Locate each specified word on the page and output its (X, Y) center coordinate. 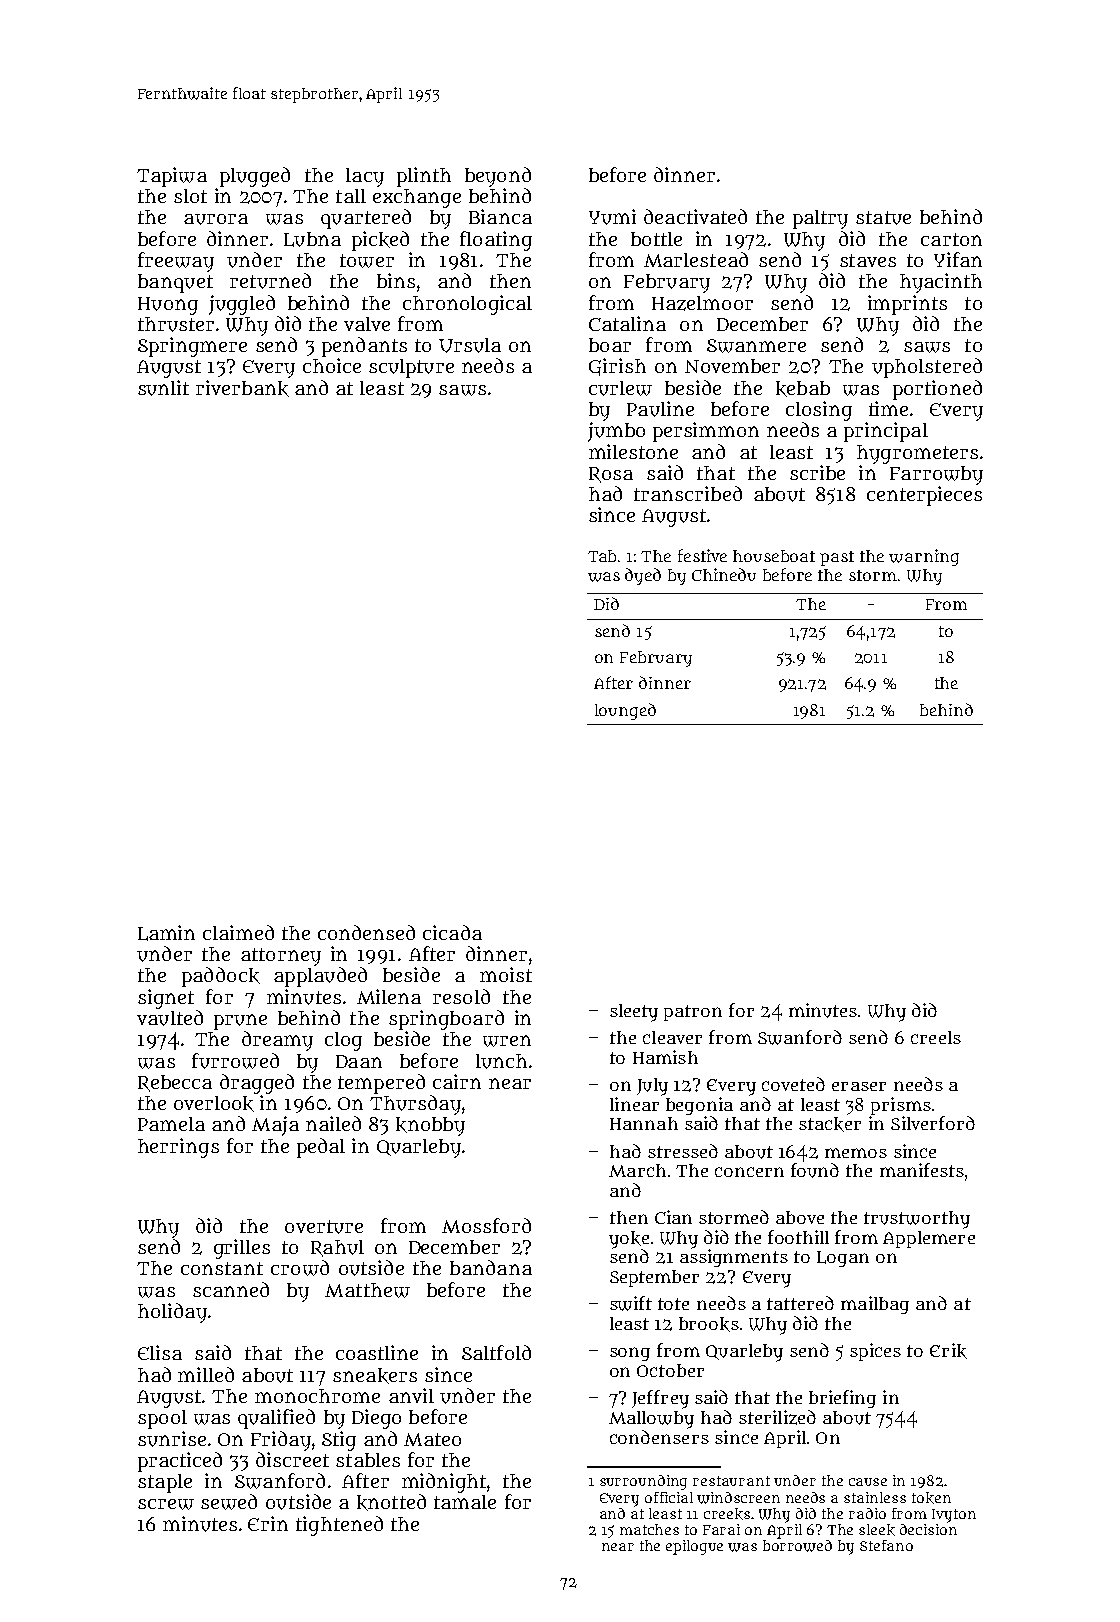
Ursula (470, 345)
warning (924, 557)
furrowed (235, 1061)
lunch (501, 1061)
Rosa (611, 475)
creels (936, 1037)
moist (506, 974)
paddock (221, 977)
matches (649, 1529)
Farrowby (936, 475)
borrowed (797, 1546)
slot (190, 196)
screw (166, 1504)
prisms (901, 1106)
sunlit (163, 388)
